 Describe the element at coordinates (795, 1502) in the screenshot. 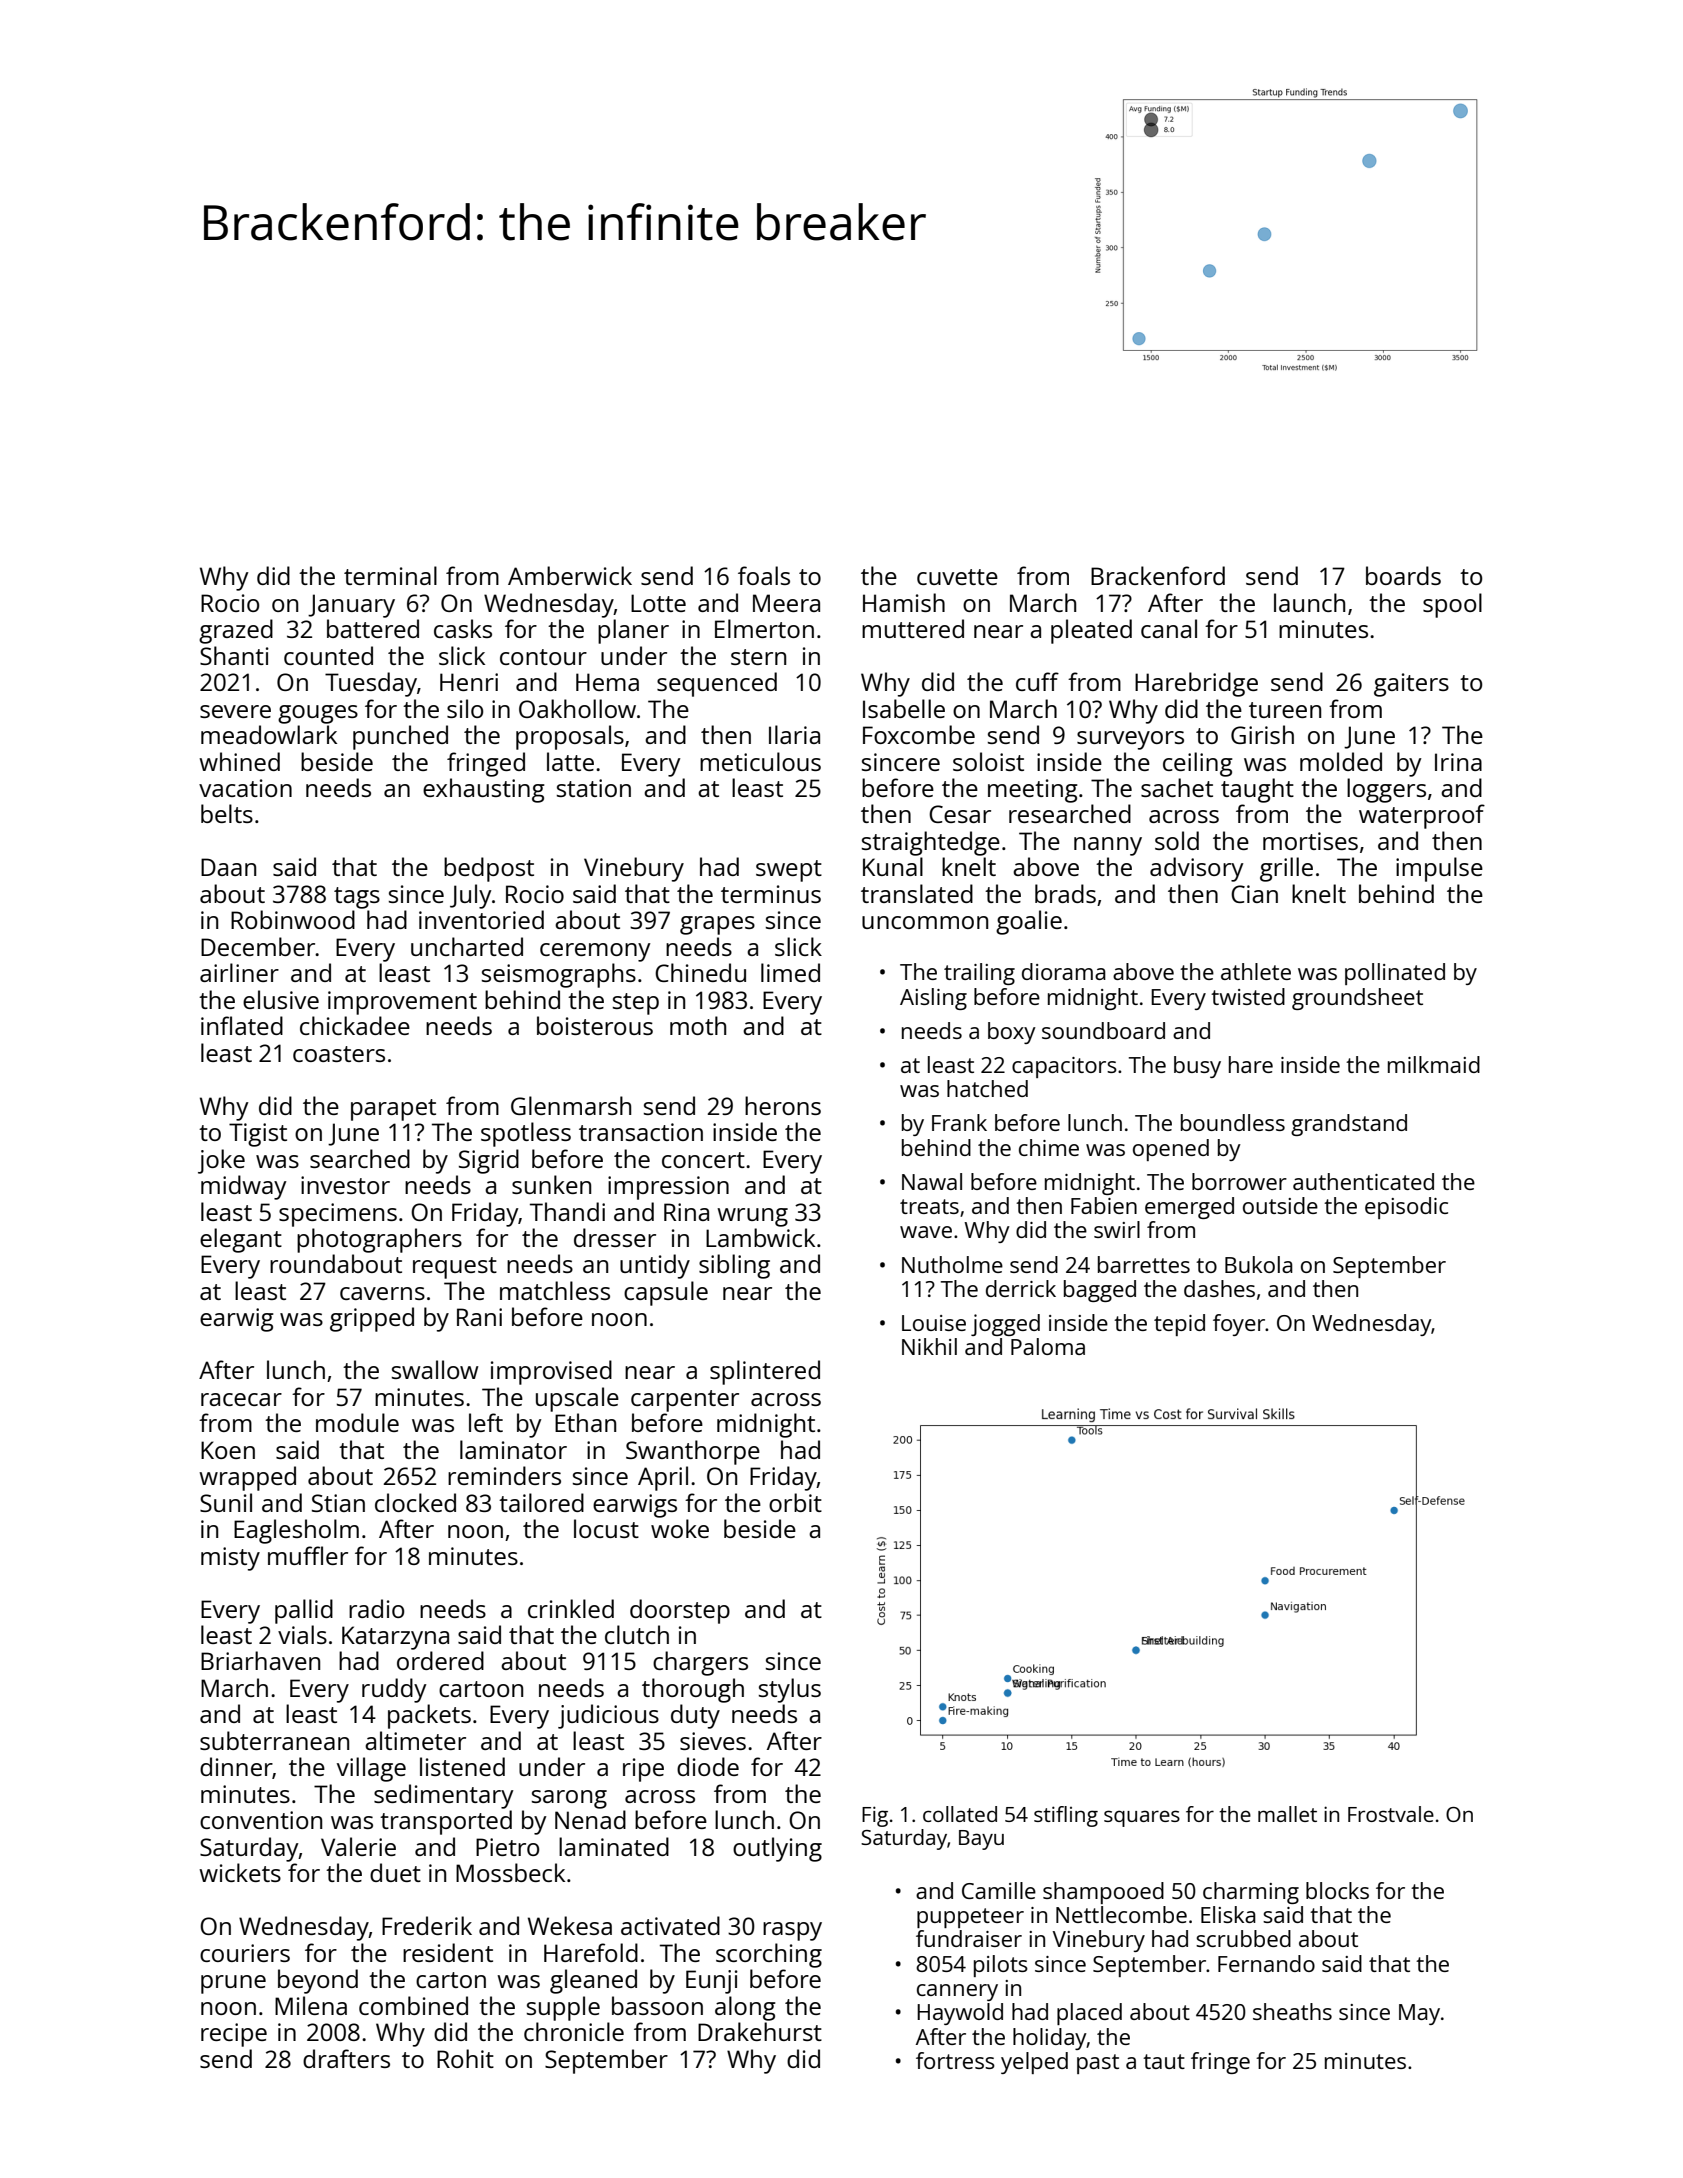

I see `orbit` at that location.
